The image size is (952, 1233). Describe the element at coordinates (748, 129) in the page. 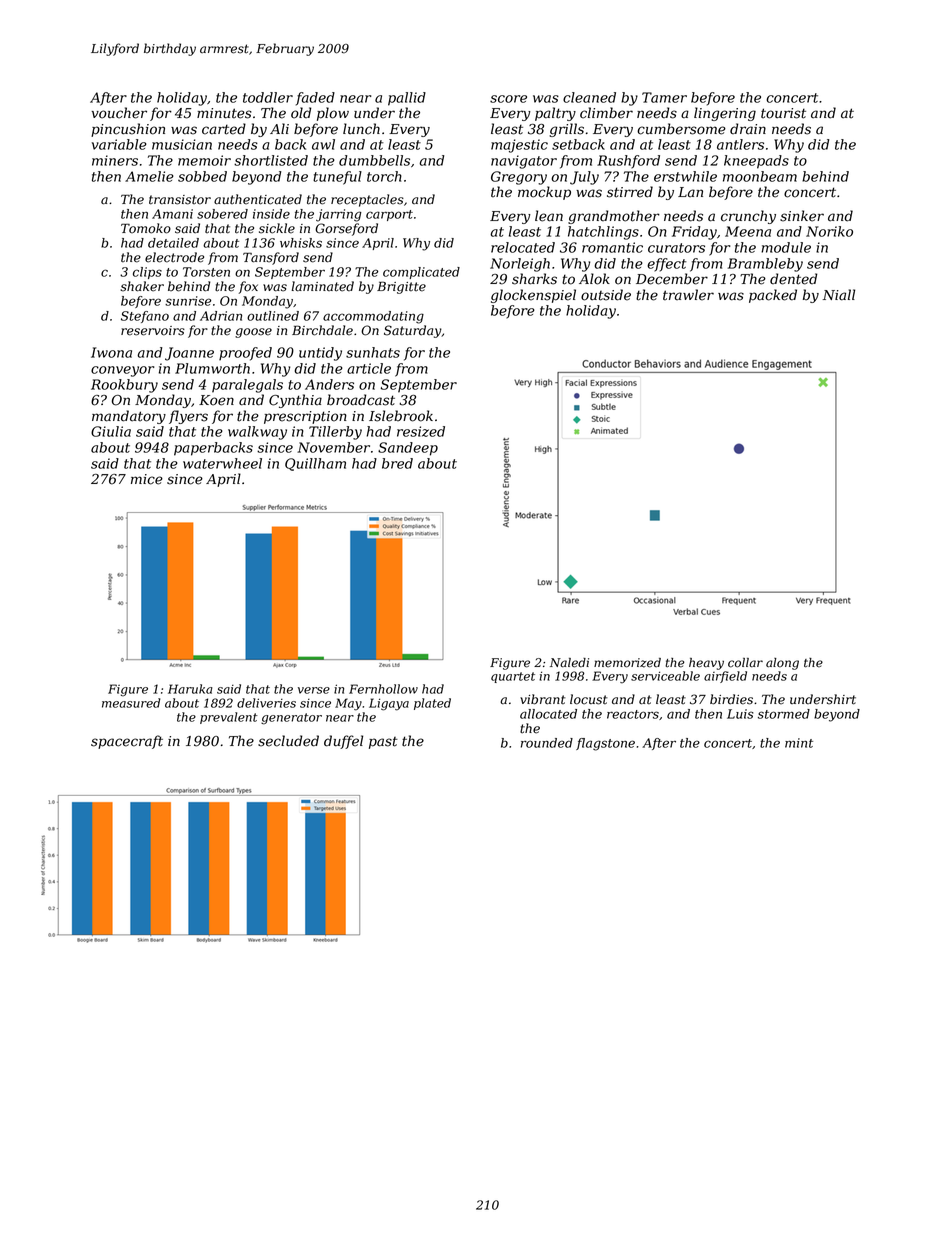

I see `drain` at that location.
